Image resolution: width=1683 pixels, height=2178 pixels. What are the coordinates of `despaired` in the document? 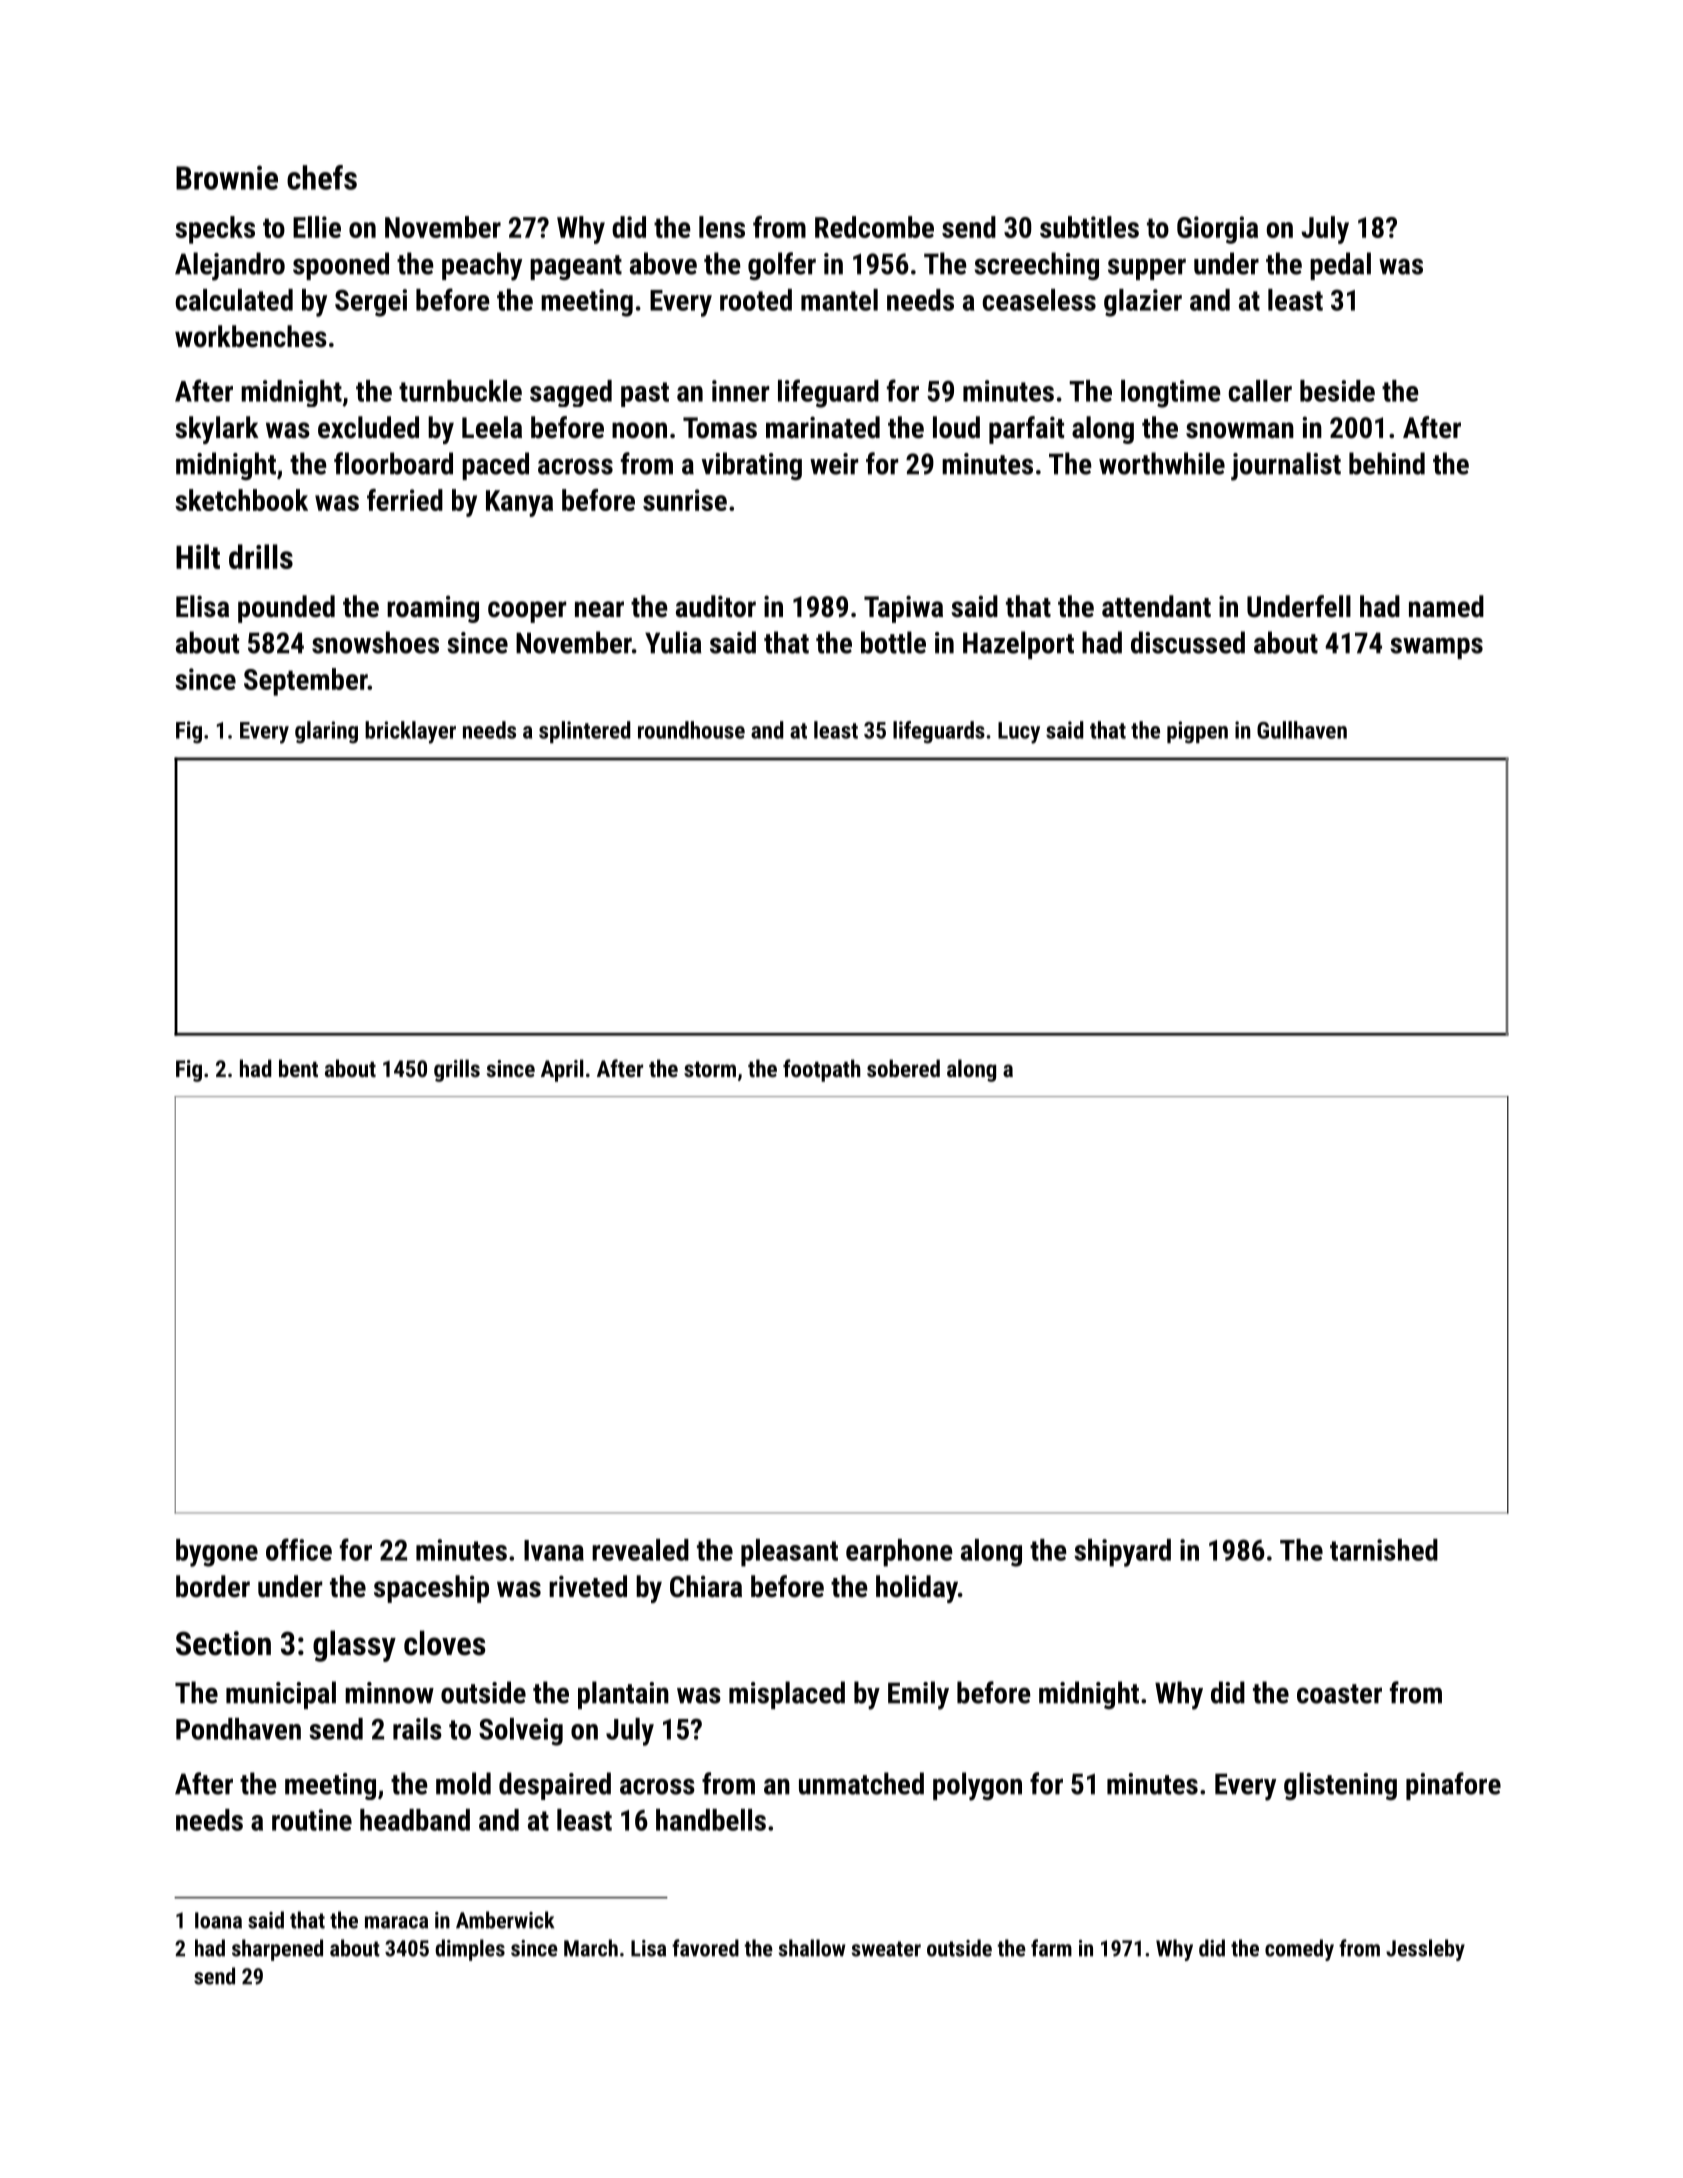 It's located at (555, 1786).
